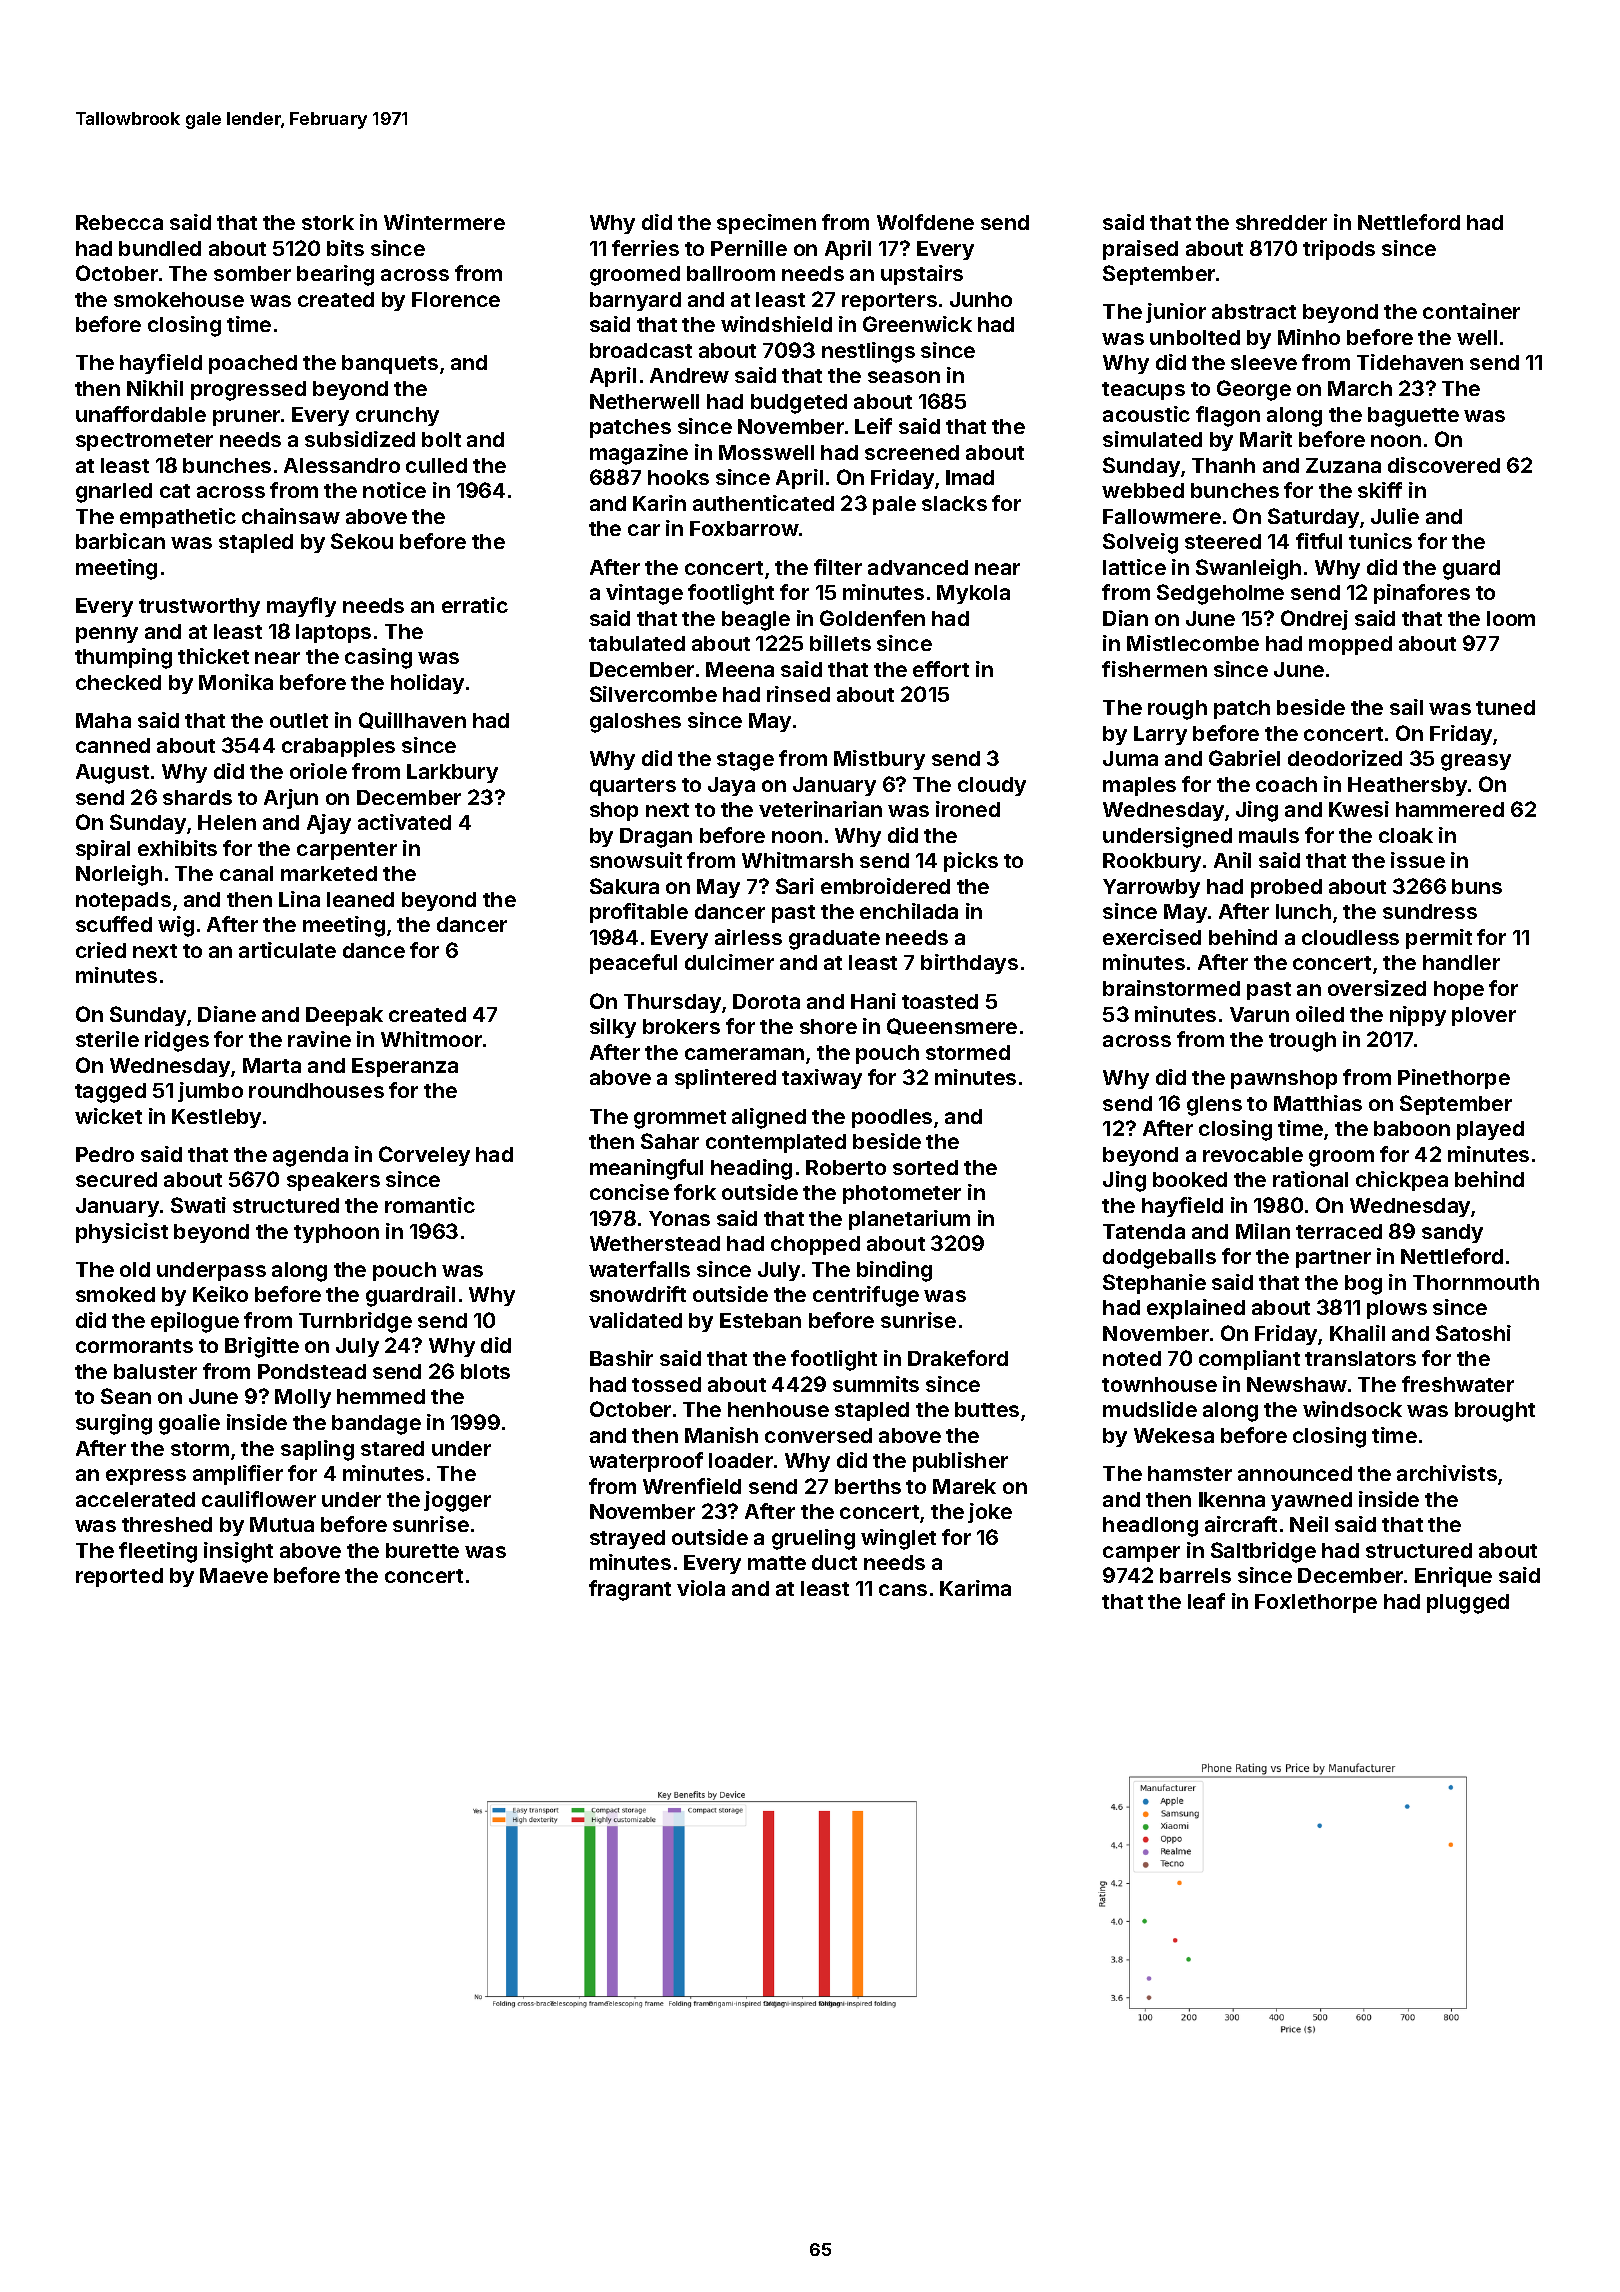 This screenshot has height=2292, width=1620. I want to click on canned, so click(113, 745).
